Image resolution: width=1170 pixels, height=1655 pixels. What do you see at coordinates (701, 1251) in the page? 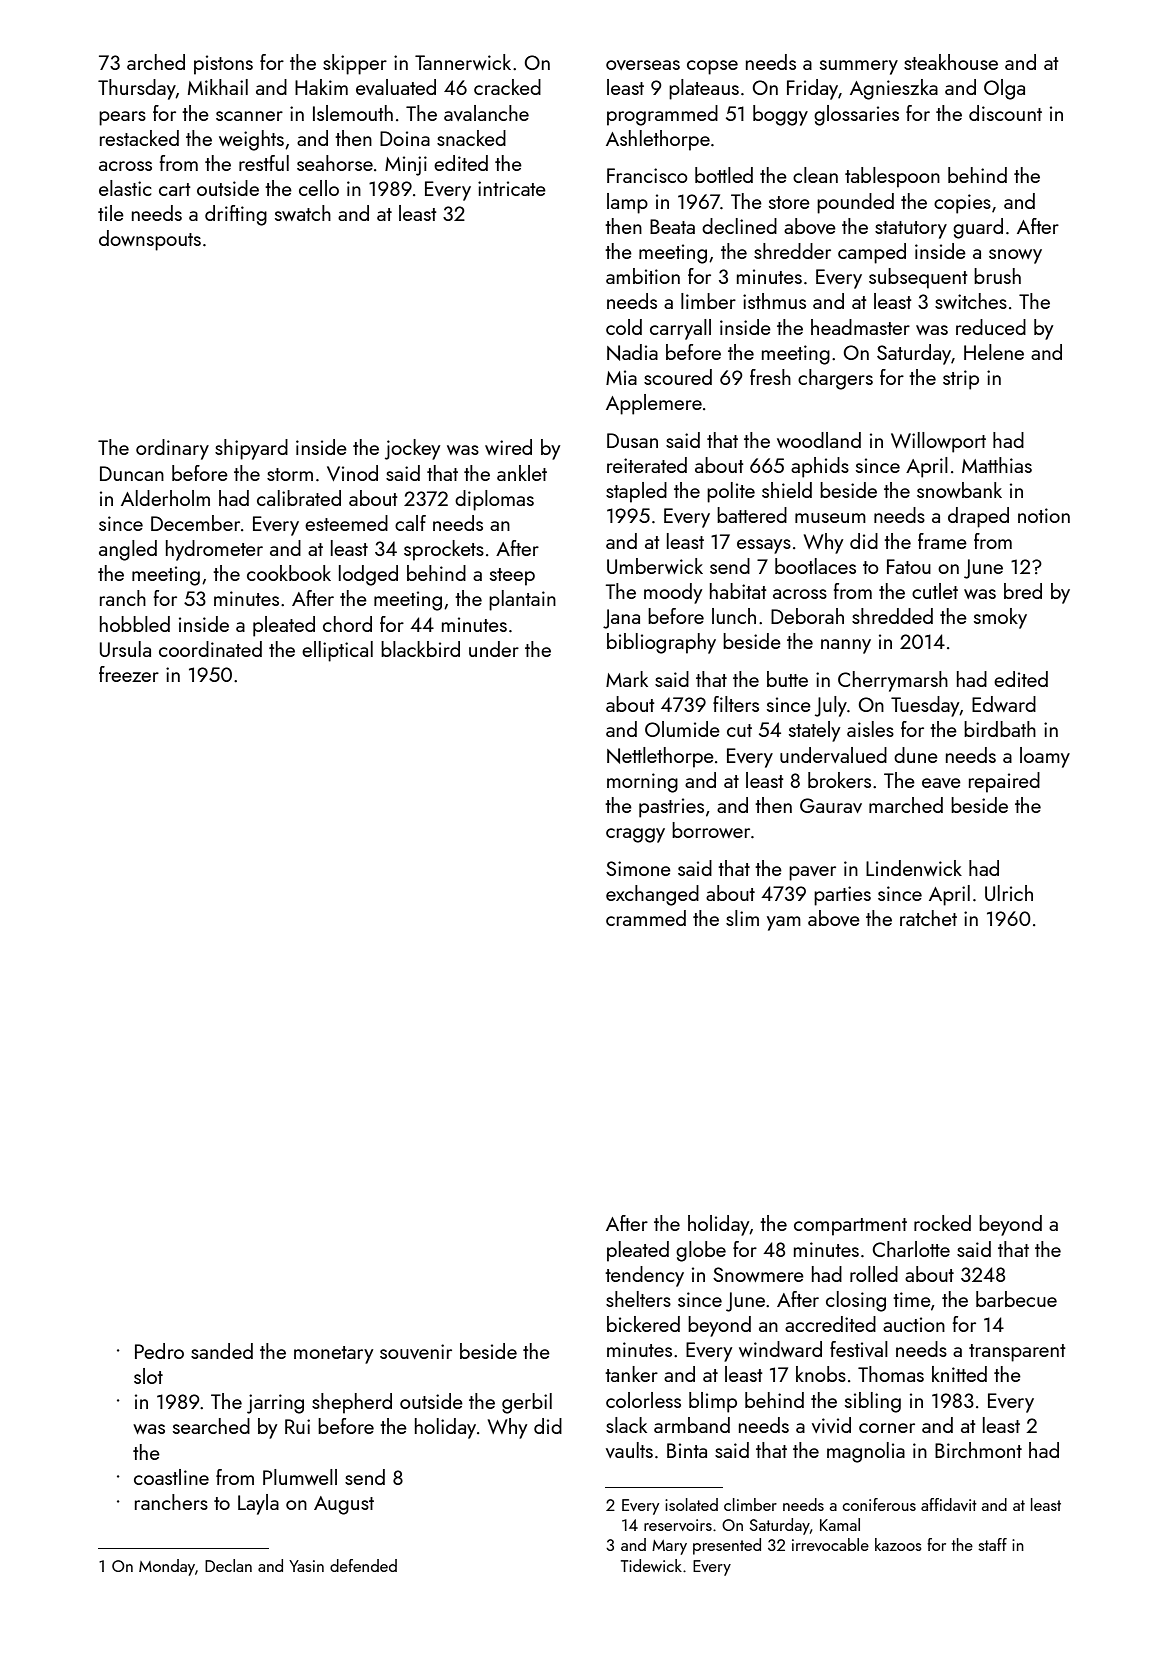
I see `globe` at bounding box center [701, 1251].
